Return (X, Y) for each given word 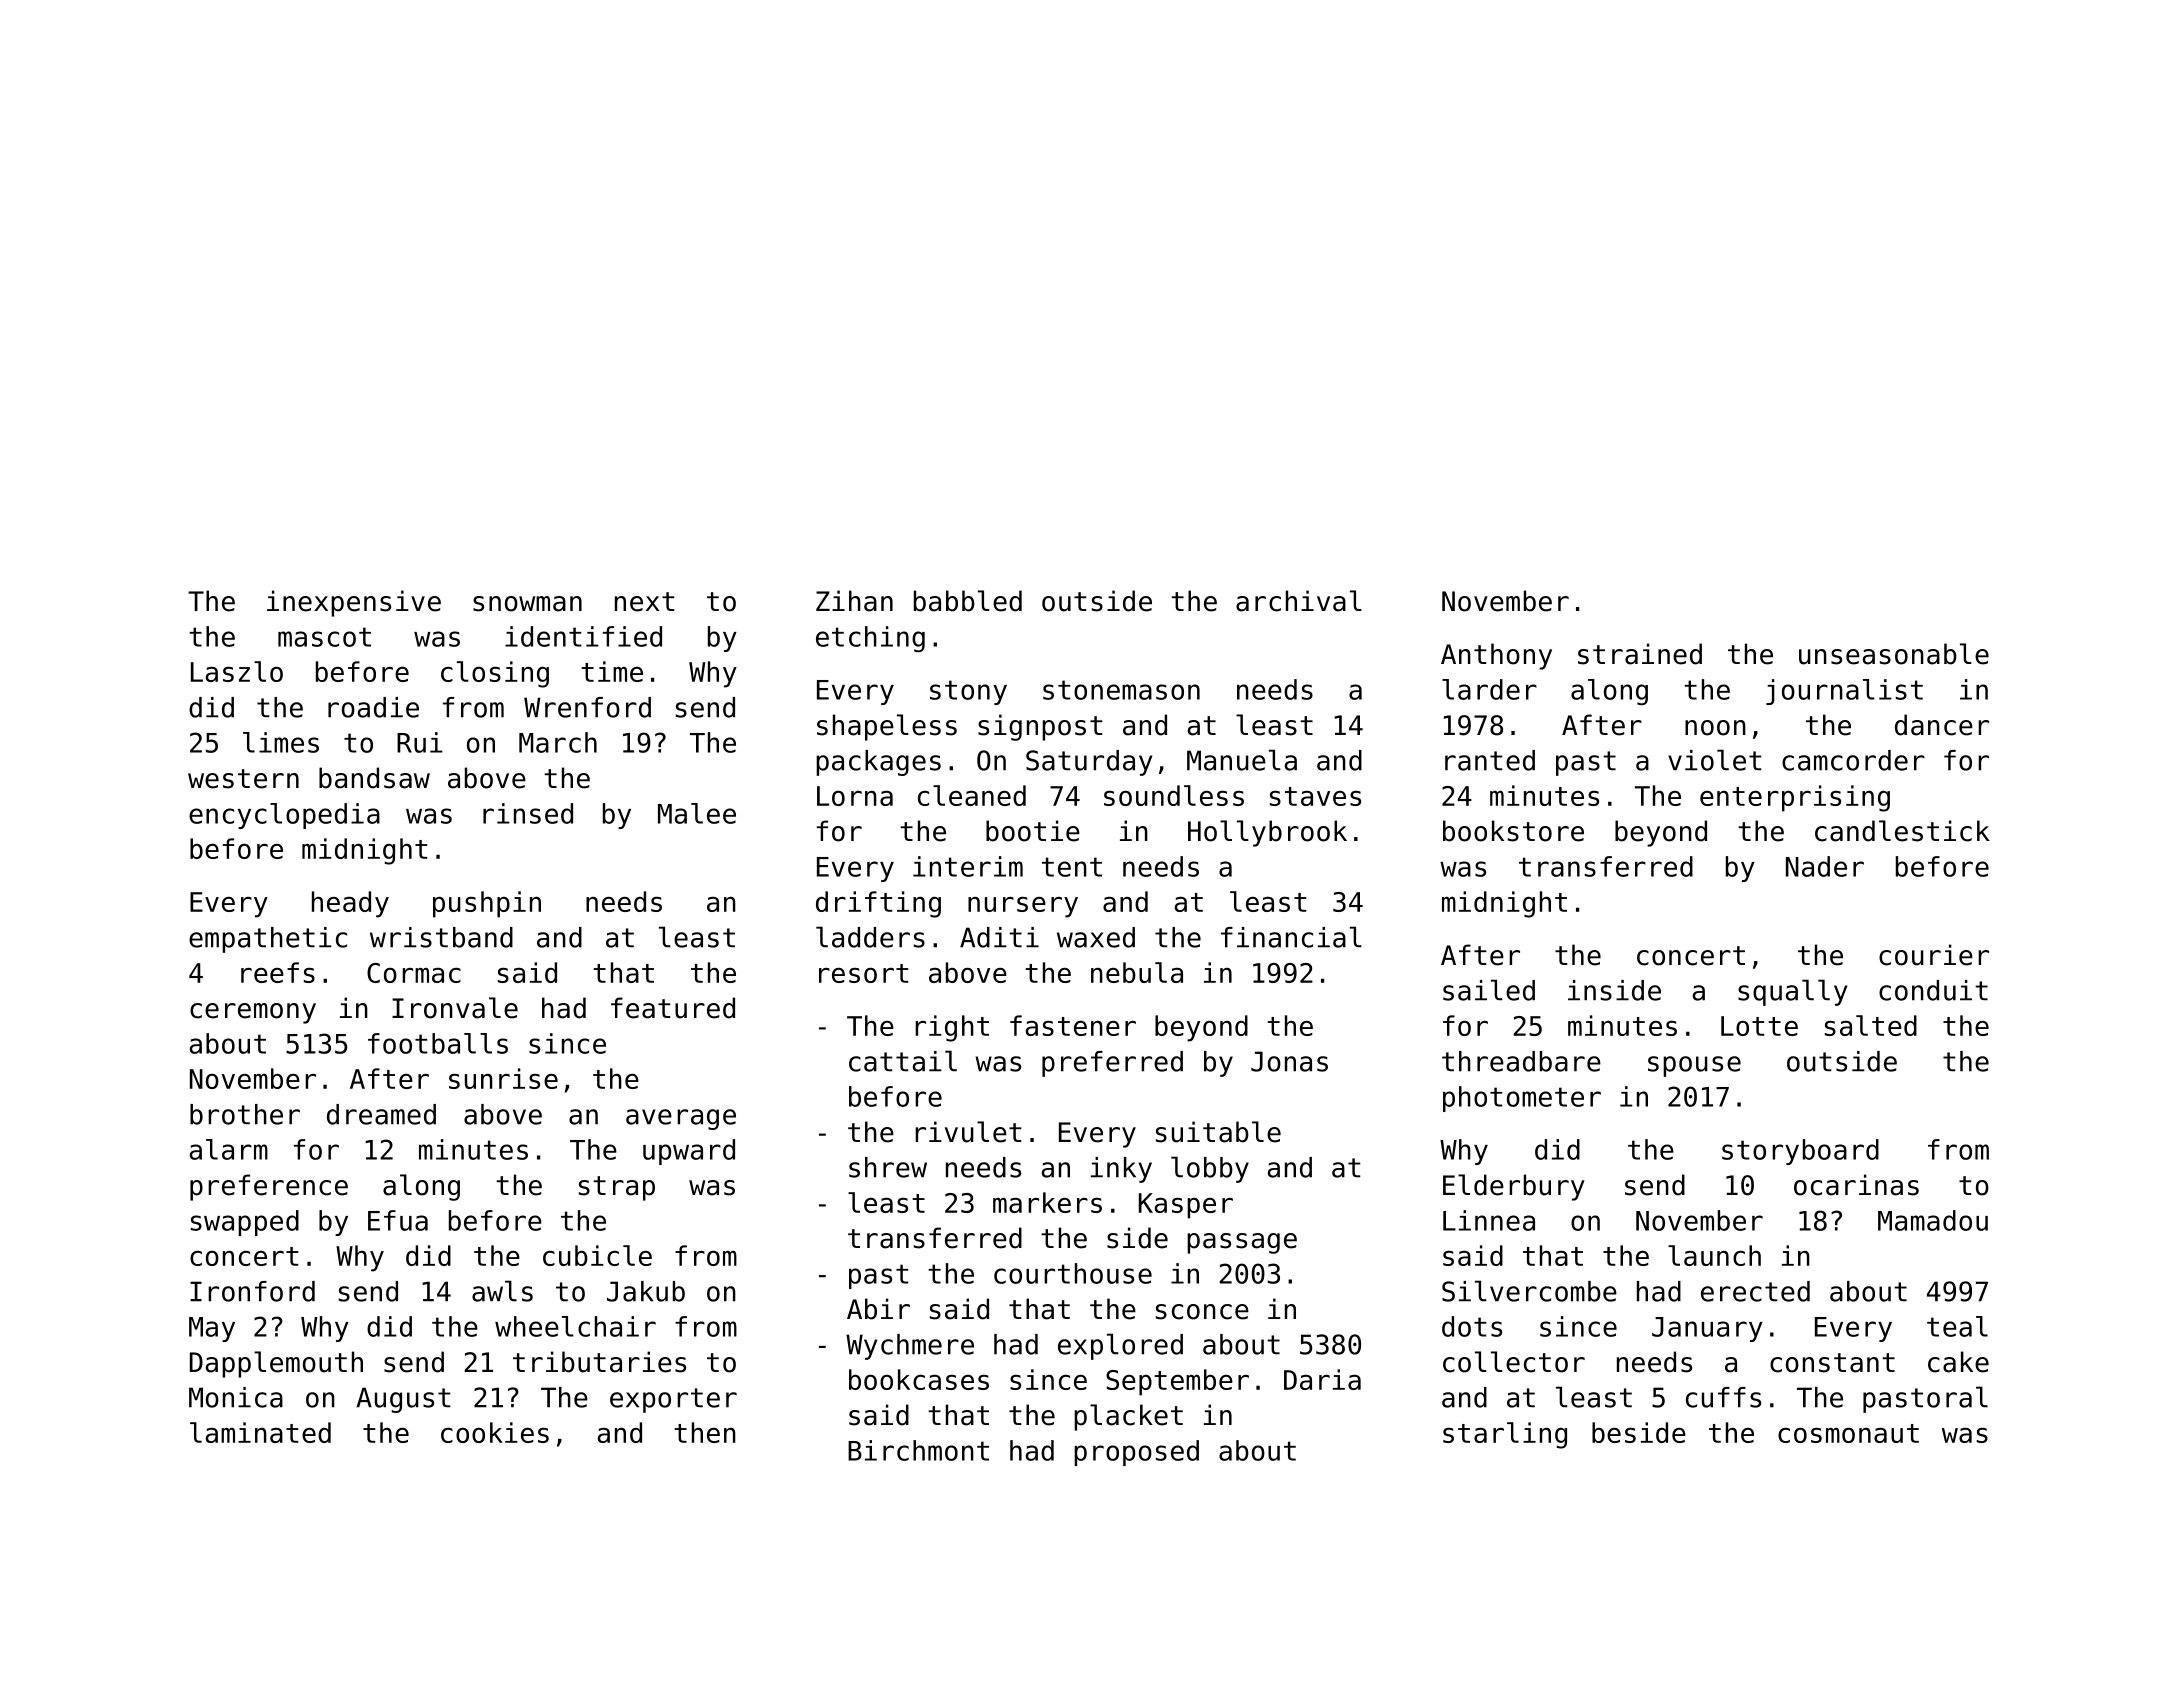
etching (870, 639)
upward (689, 1152)
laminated (260, 1432)
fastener (1073, 1025)
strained (1640, 654)
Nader (1825, 866)
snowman (527, 604)
